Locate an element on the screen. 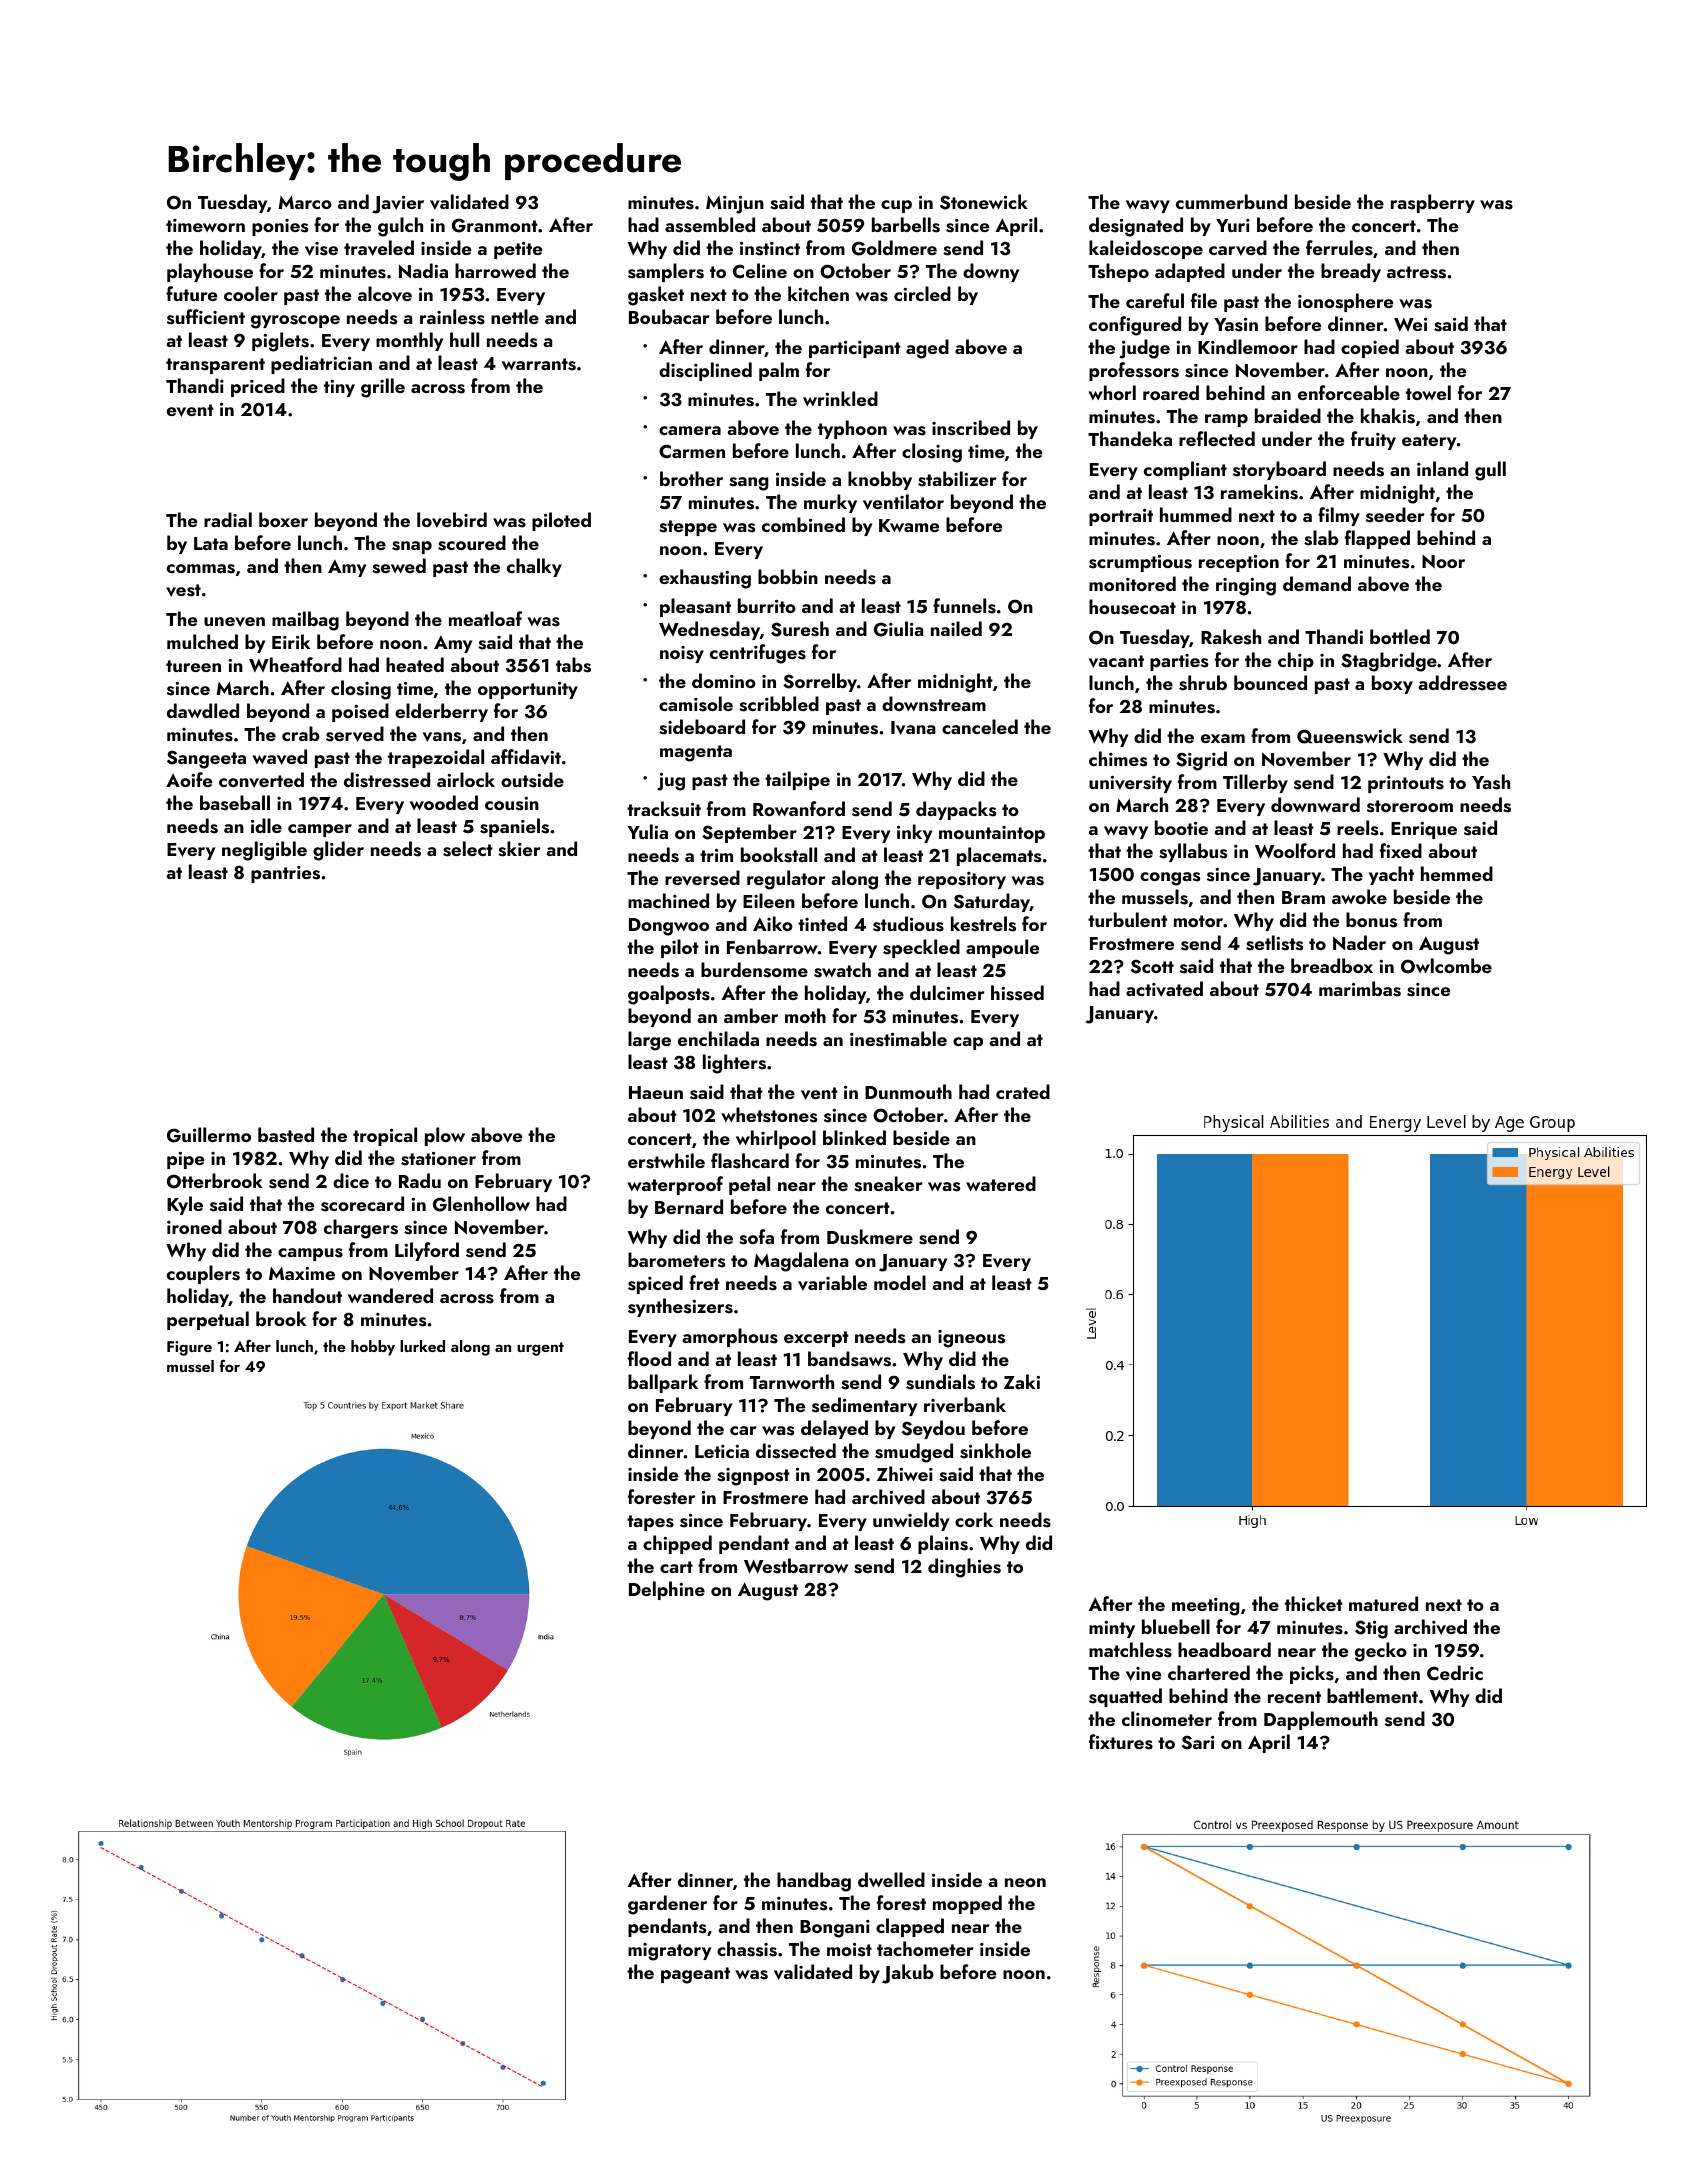 The height and width of the screenshot is (2178, 1683). Jakub is located at coordinates (908, 1974).
